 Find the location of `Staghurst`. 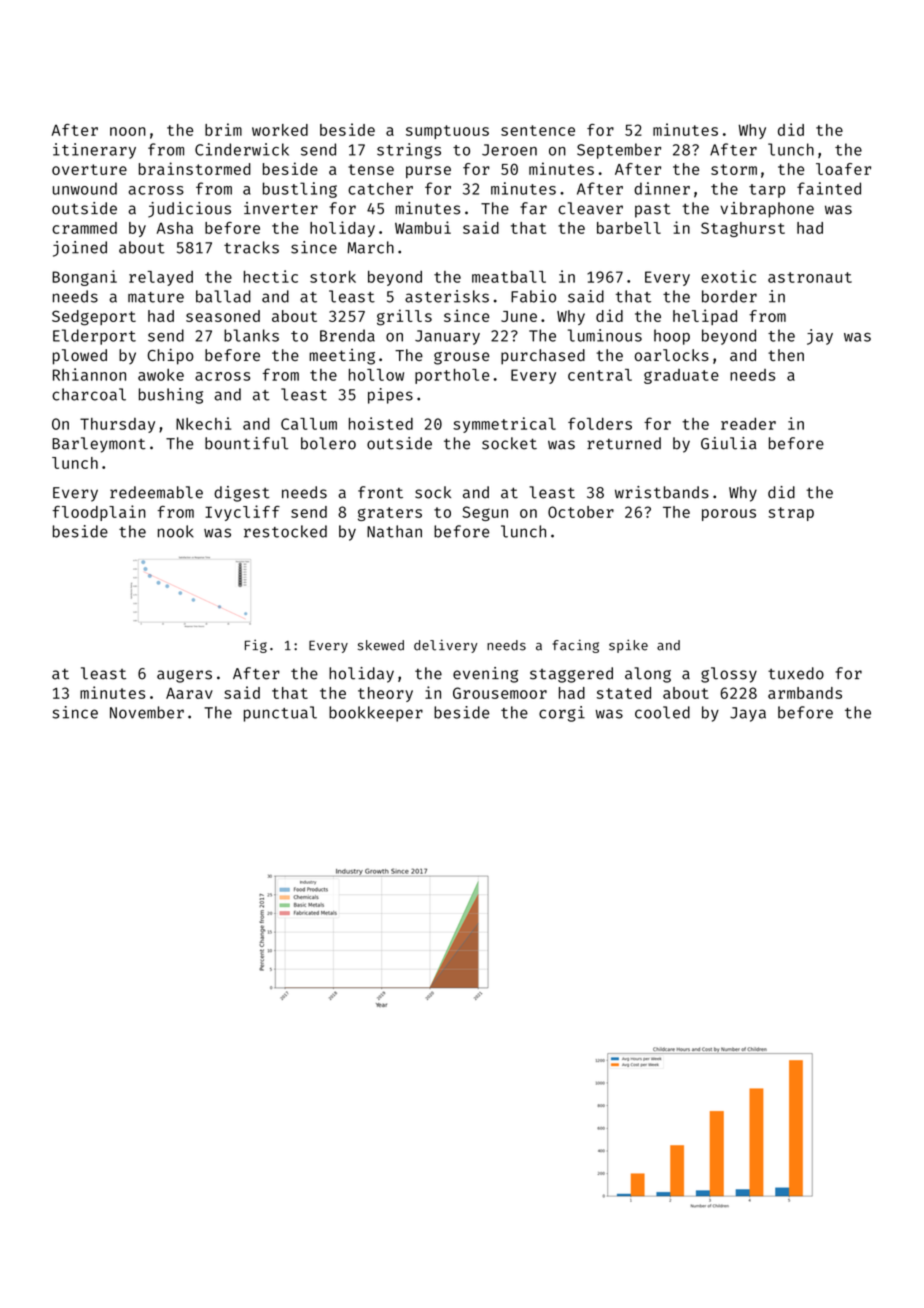

Staghurst is located at coordinates (743, 229).
